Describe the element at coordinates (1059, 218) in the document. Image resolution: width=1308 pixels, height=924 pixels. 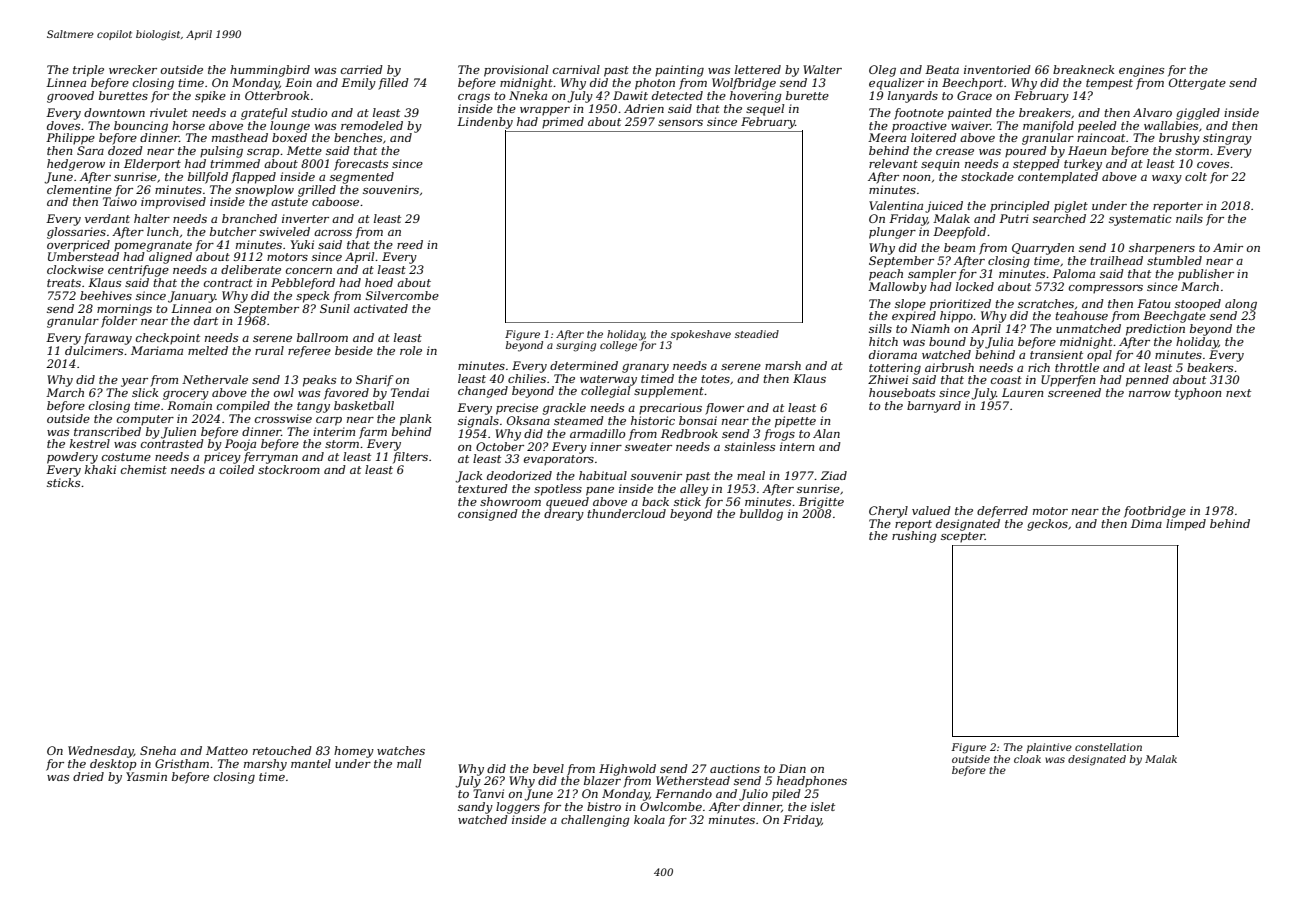
I see `searched` at that location.
